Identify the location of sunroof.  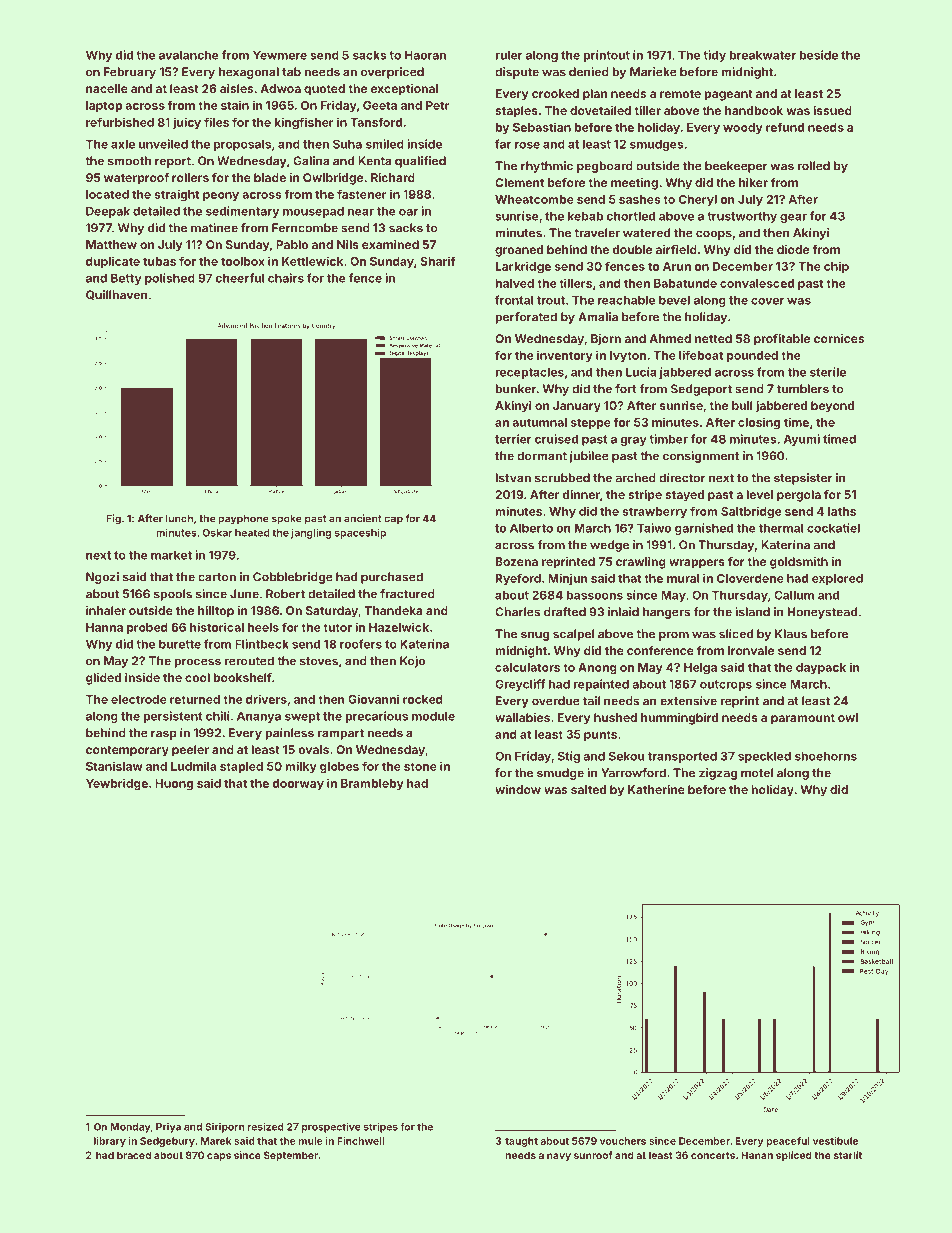
(593, 1155).
